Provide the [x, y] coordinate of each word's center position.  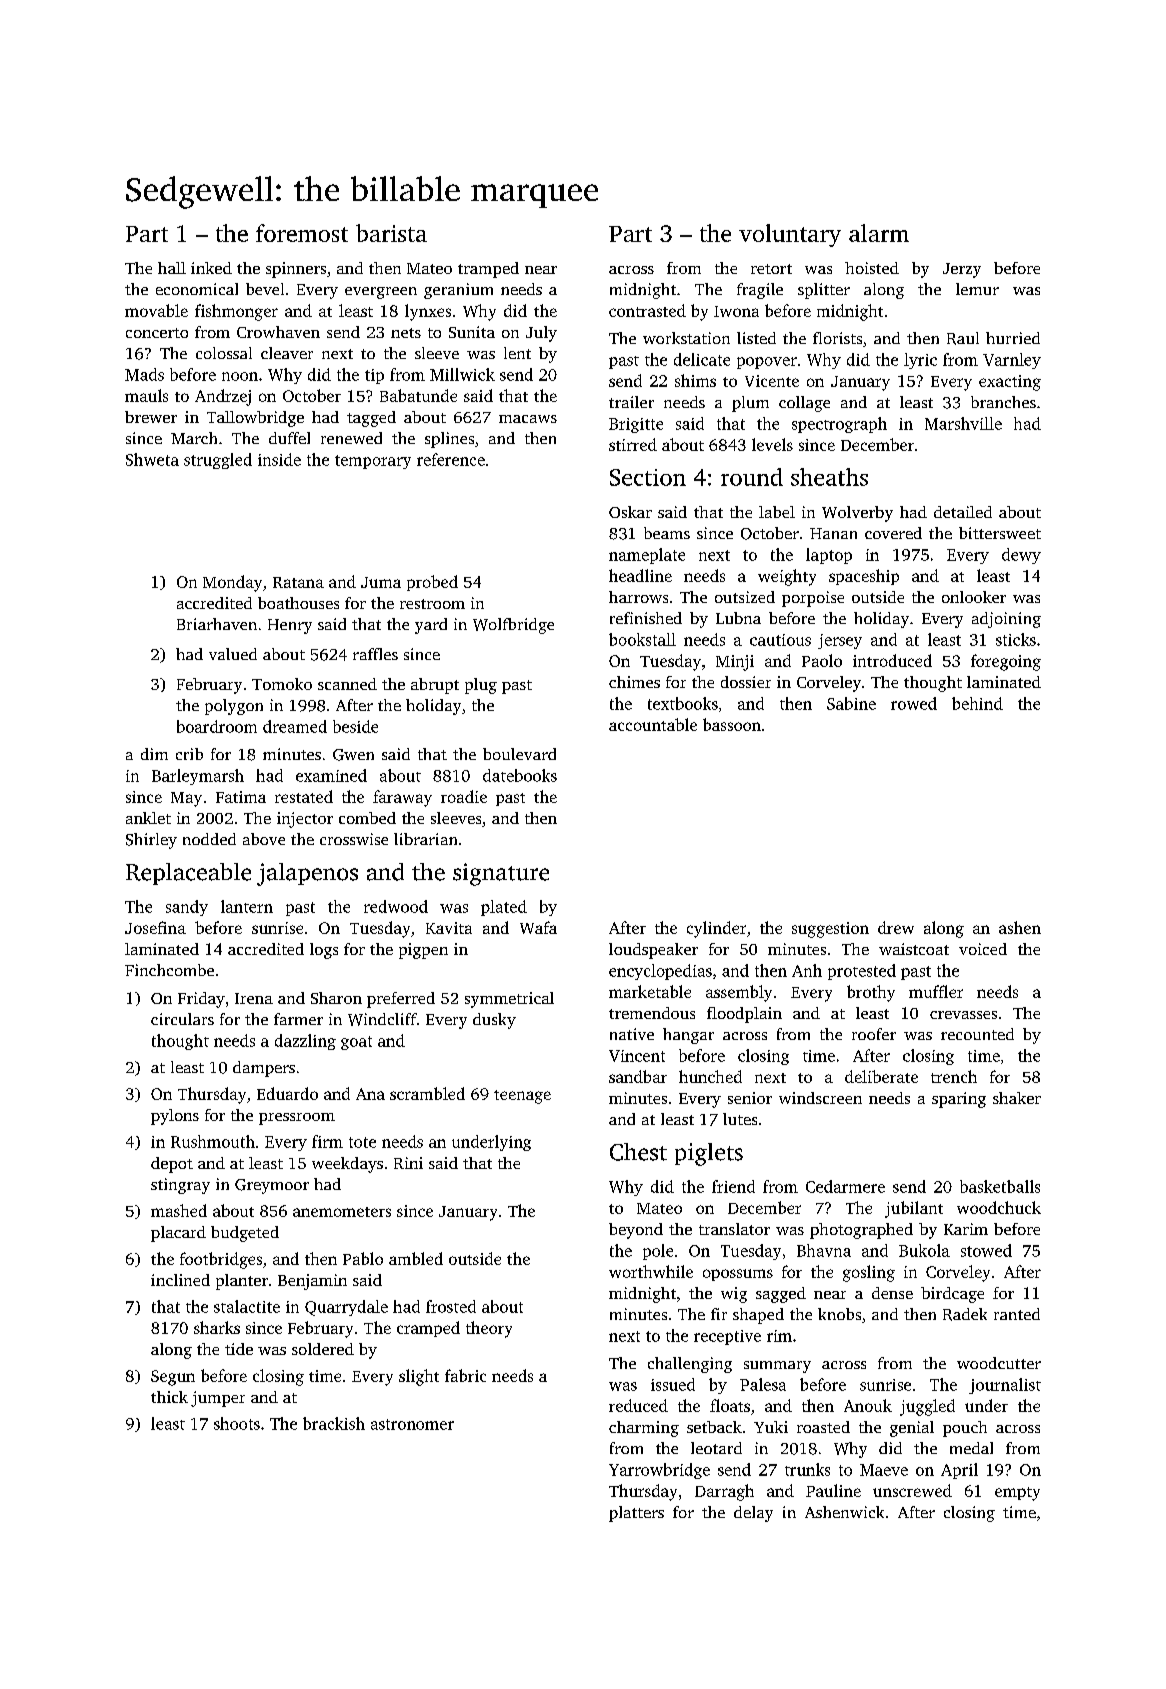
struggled [218, 461]
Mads [144, 374]
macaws [528, 419]
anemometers [342, 1212]
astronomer [412, 1424]
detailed [963, 512]
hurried [1013, 338]
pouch [965, 1429]
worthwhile [651, 1271]
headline [640, 575]
